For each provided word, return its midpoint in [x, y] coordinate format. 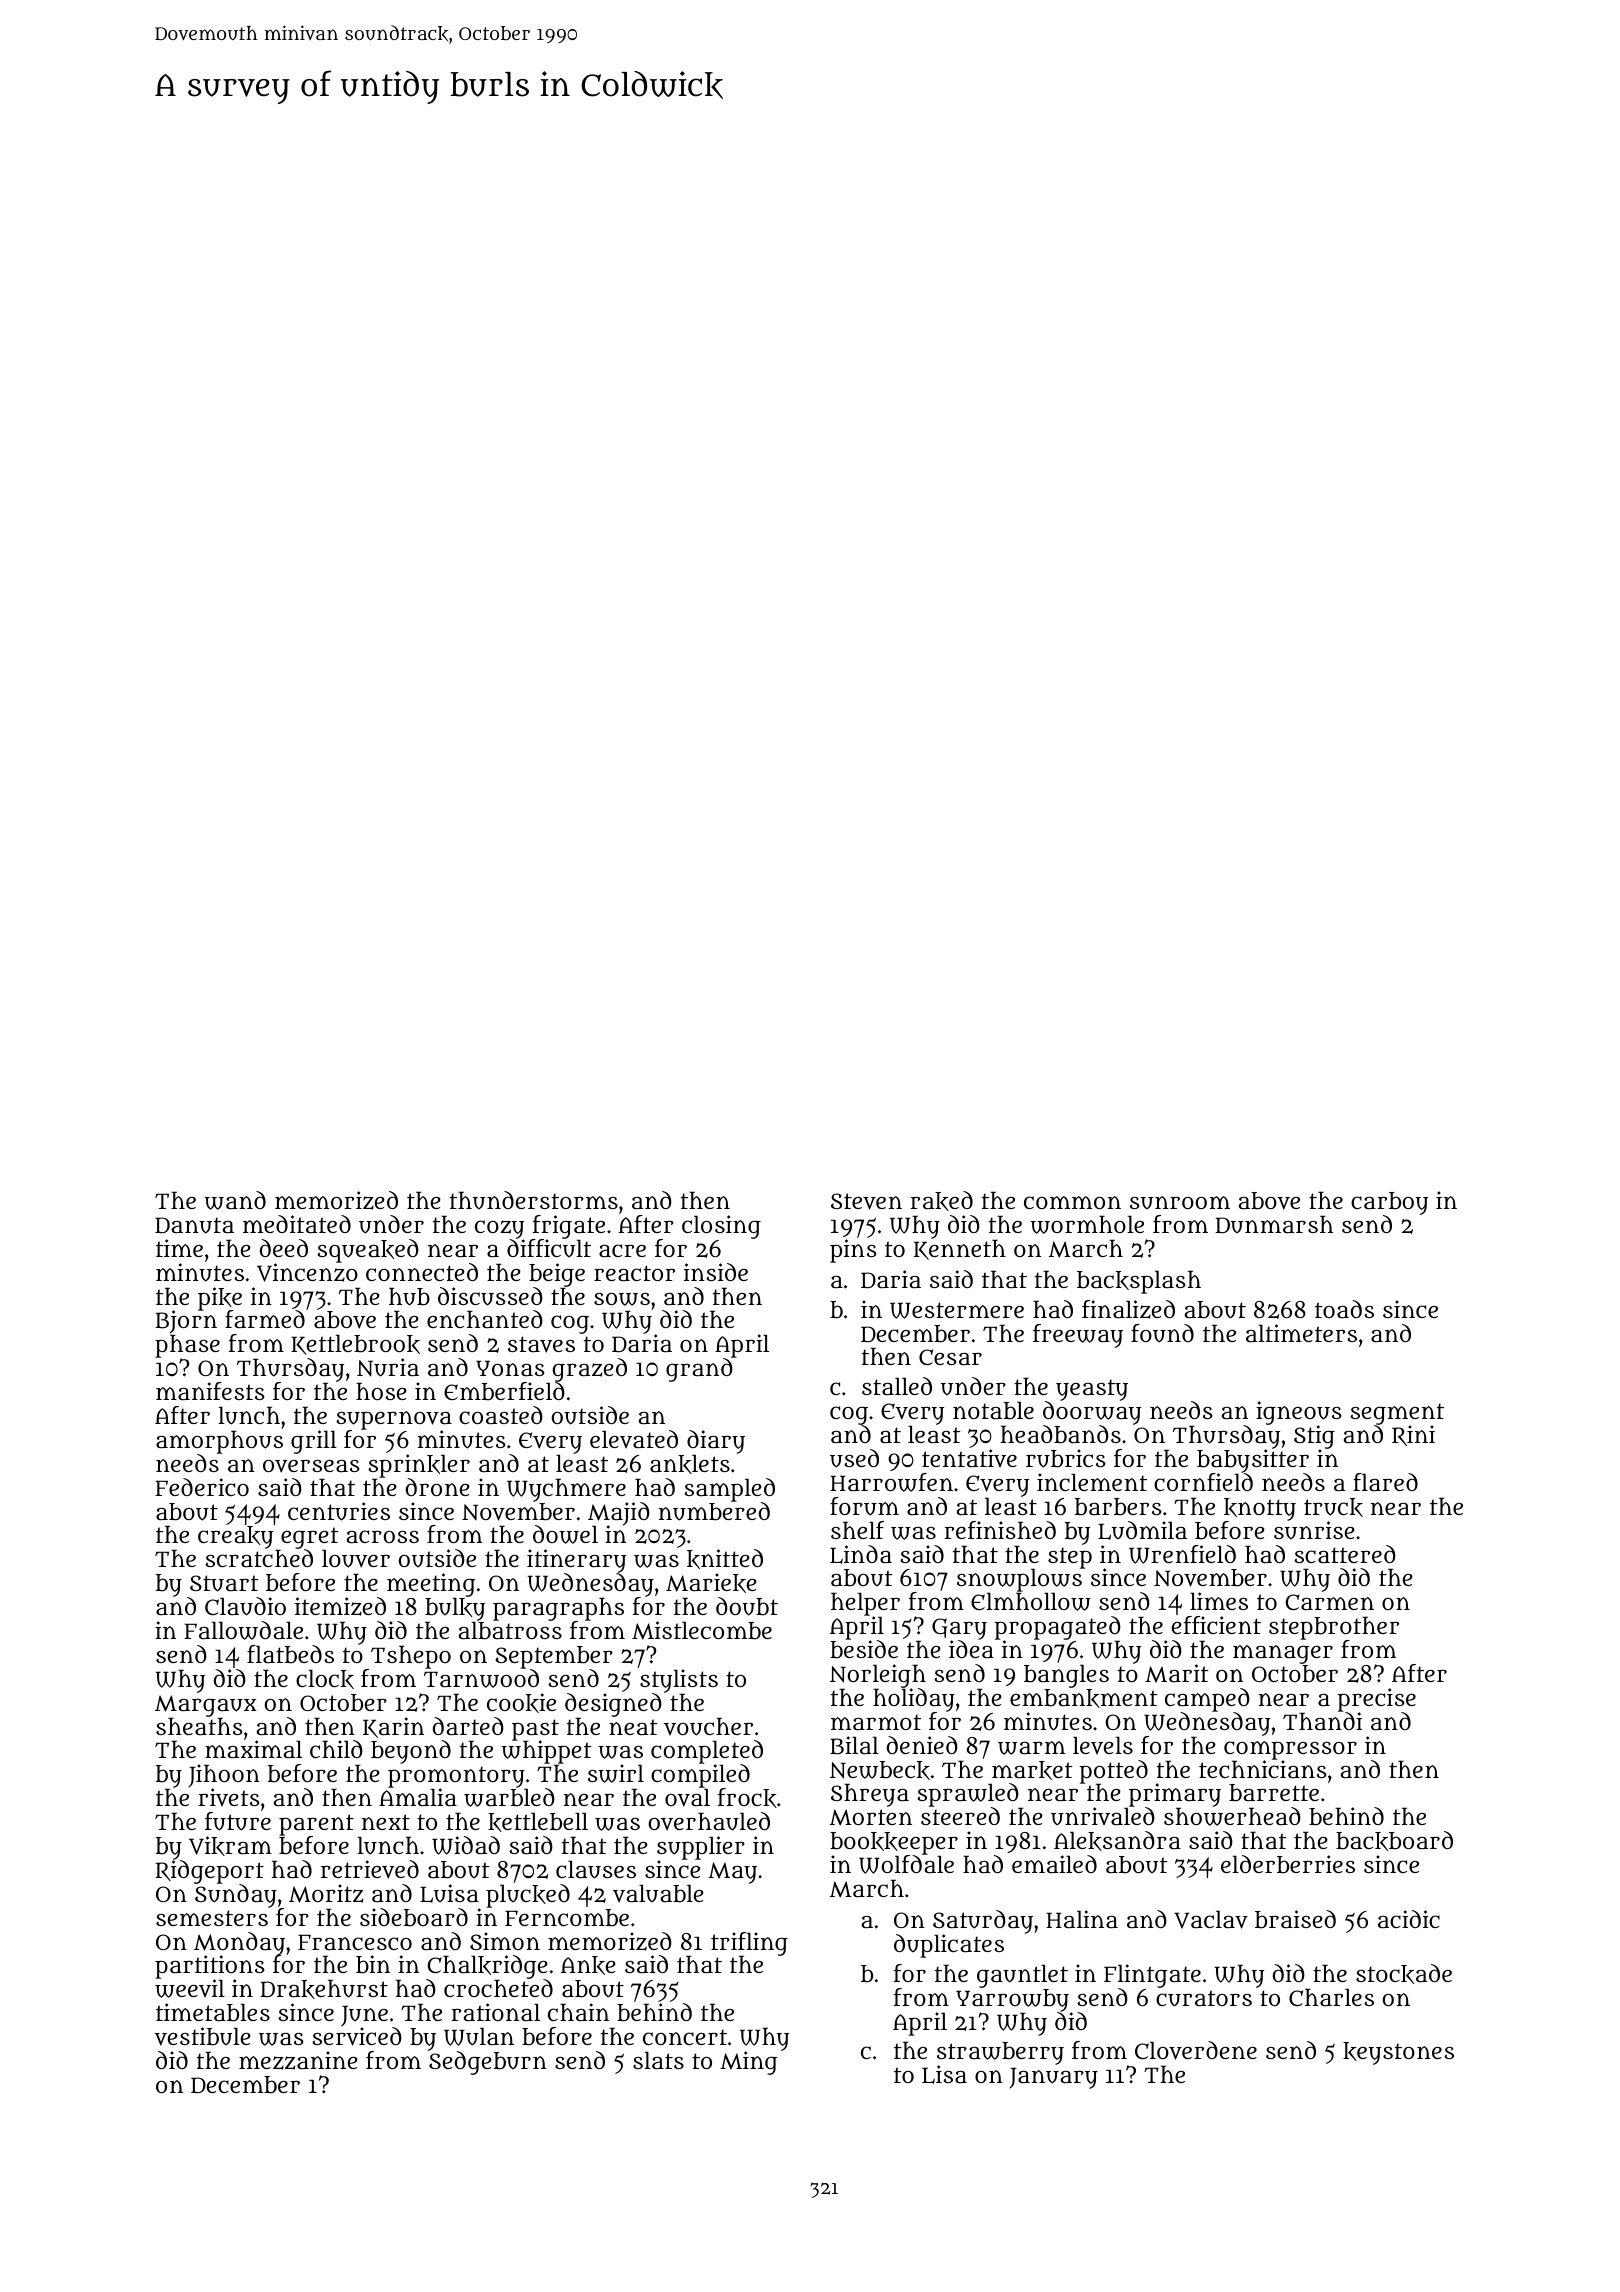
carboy [1389, 1203]
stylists [679, 1681]
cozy [499, 1229]
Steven [866, 1201]
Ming [748, 2063]
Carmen [1329, 1602]
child [336, 1749]
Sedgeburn [488, 2063]
